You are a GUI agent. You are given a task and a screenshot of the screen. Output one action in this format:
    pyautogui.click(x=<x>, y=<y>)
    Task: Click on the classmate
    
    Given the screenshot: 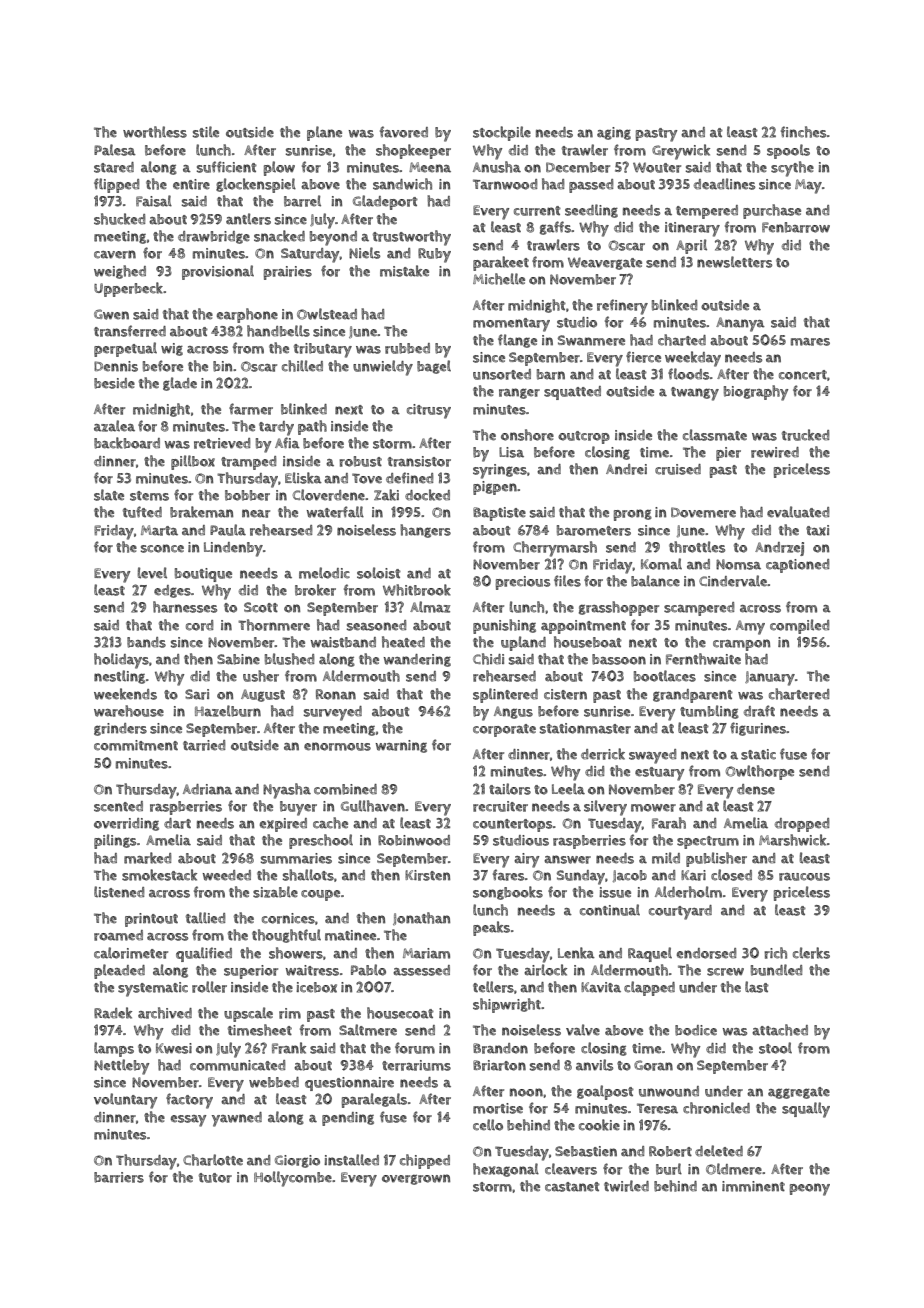 What is the action you would take?
    pyautogui.click(x=715, y=435)
